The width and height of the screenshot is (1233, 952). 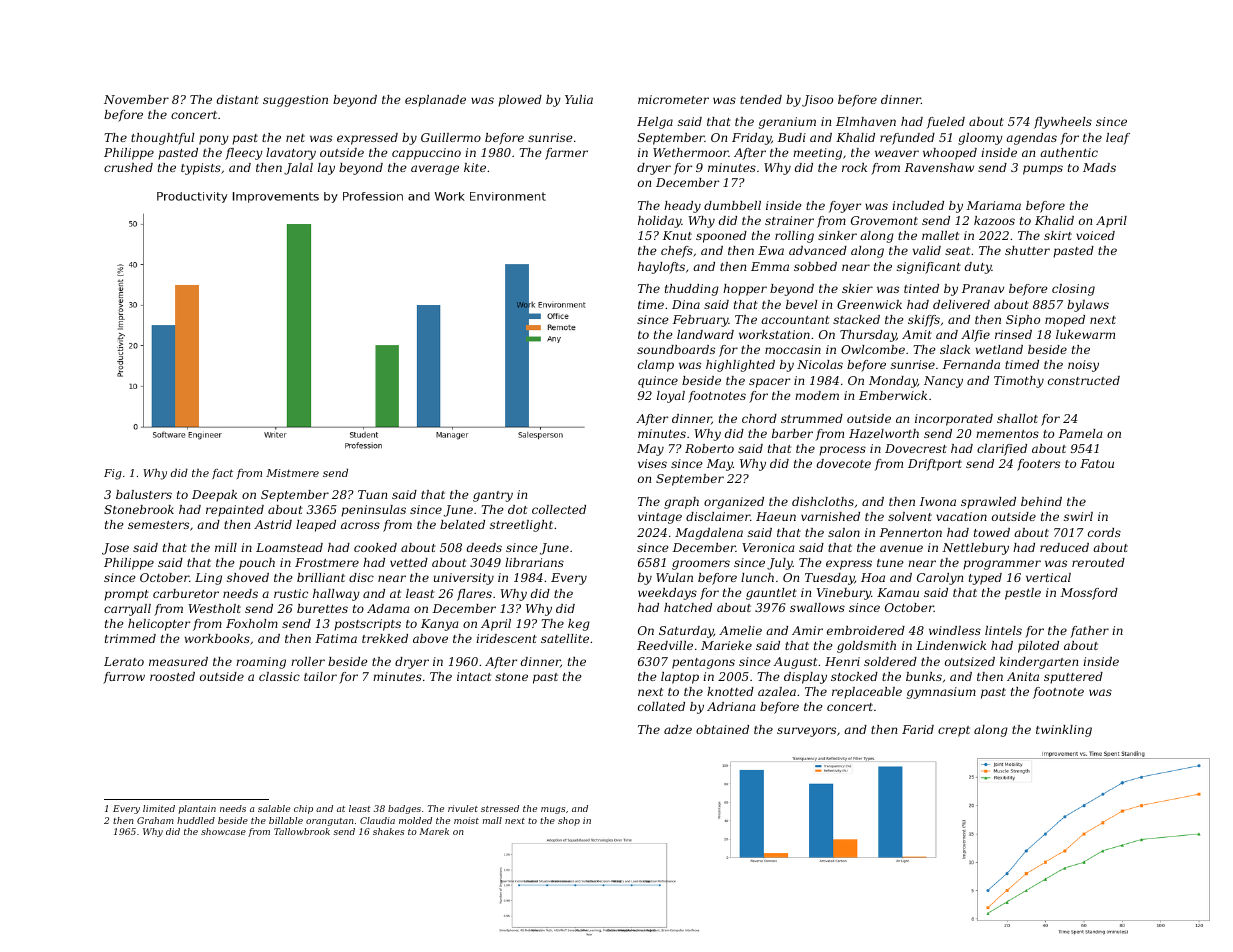 What do you see at coordinates (320, 676) in the screenshot?
I see `tailor` at bounding box center [320, 676].
